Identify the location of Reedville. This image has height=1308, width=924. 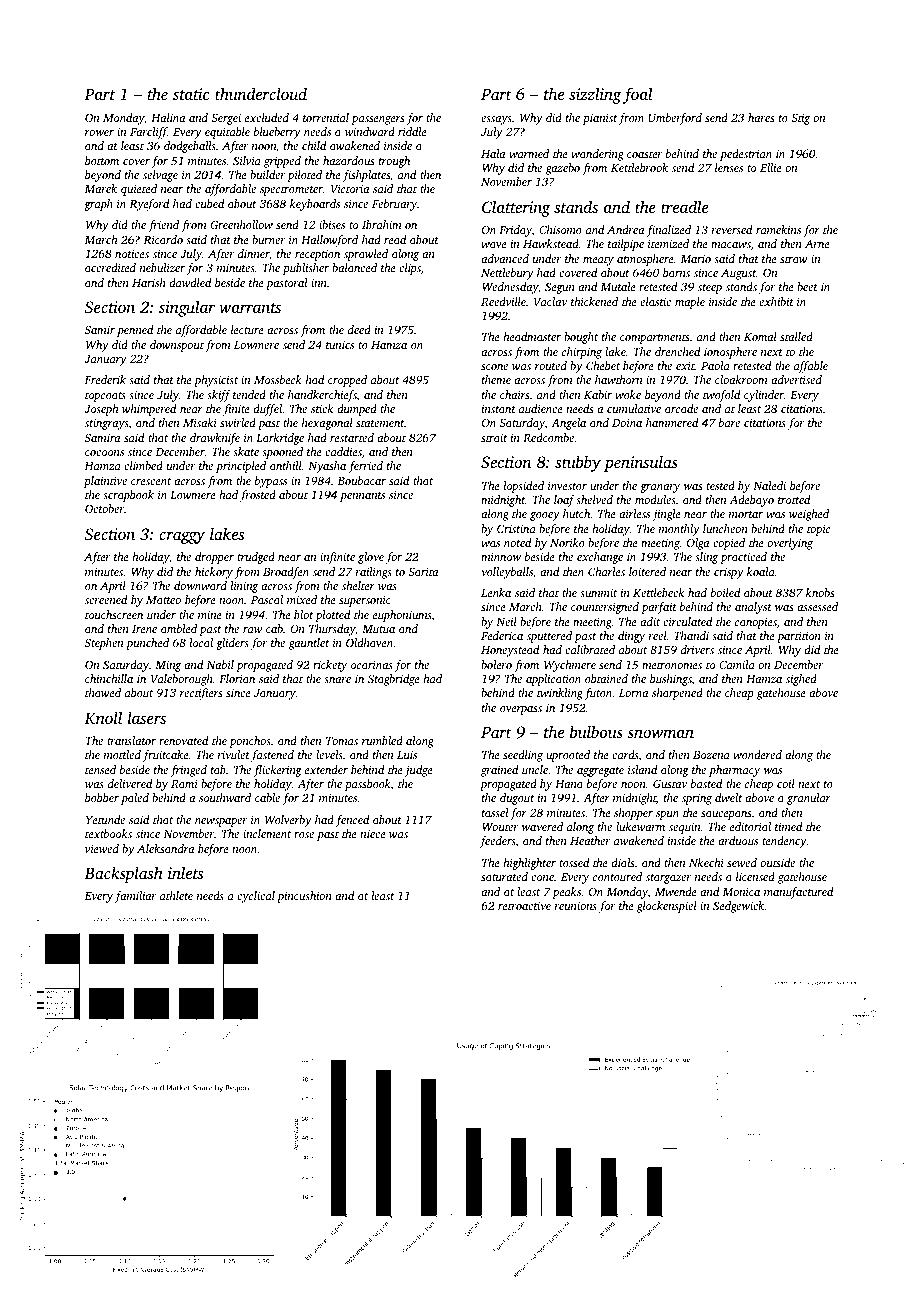
(503, 301).
